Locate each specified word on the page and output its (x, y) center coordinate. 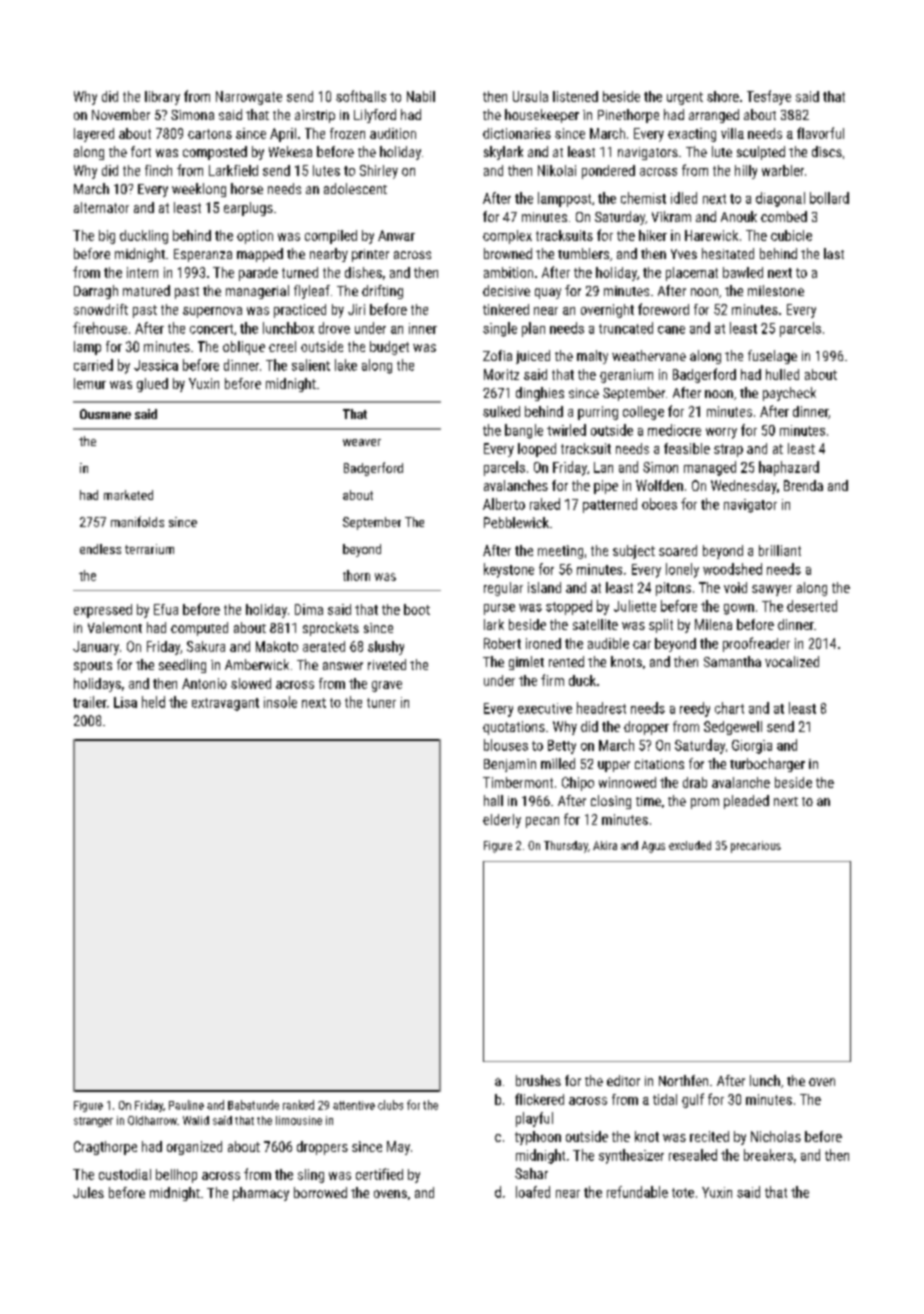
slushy (386, 648)
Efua (166, 609)
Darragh (96, 292)
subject (634, 552)
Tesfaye (769, 97)
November (121, 114)
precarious (756, 847)
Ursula (530, 96)
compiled (331, 237)
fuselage (772, 357)
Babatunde (253, 1105)
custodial (125, 1174)
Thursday (566, 847)
